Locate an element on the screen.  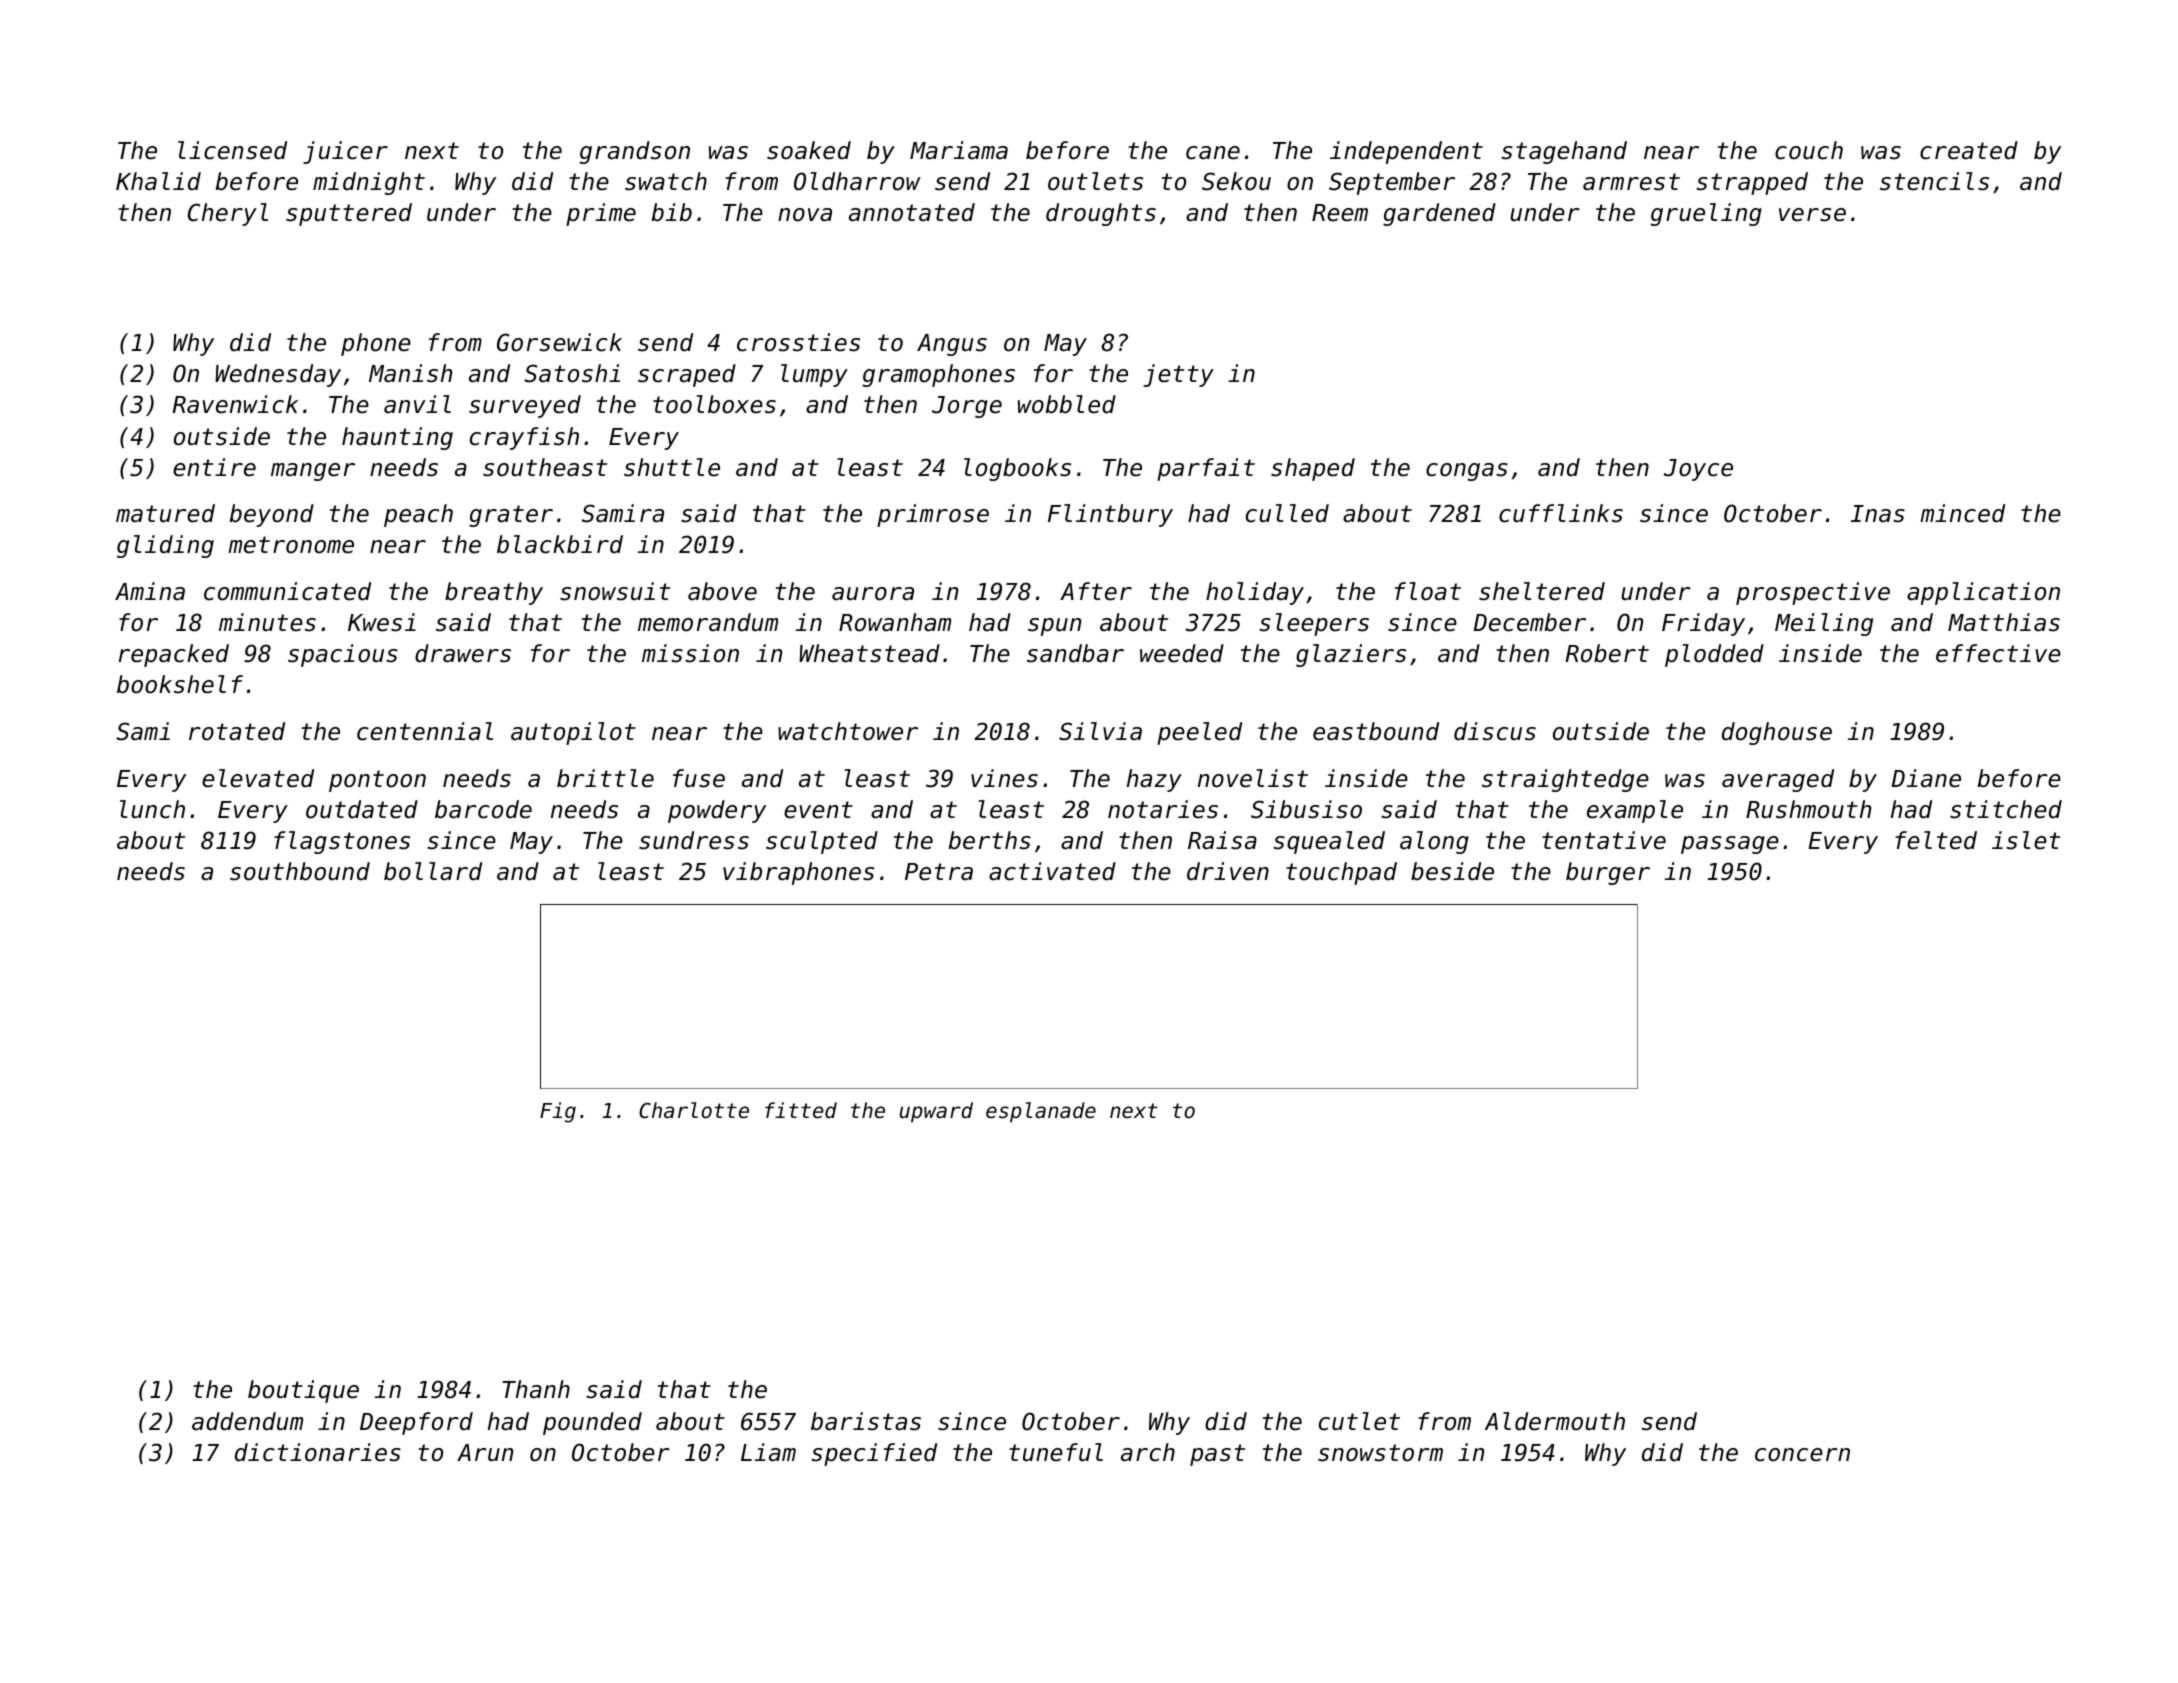
stitched is located at coordinates (2006, 809).
